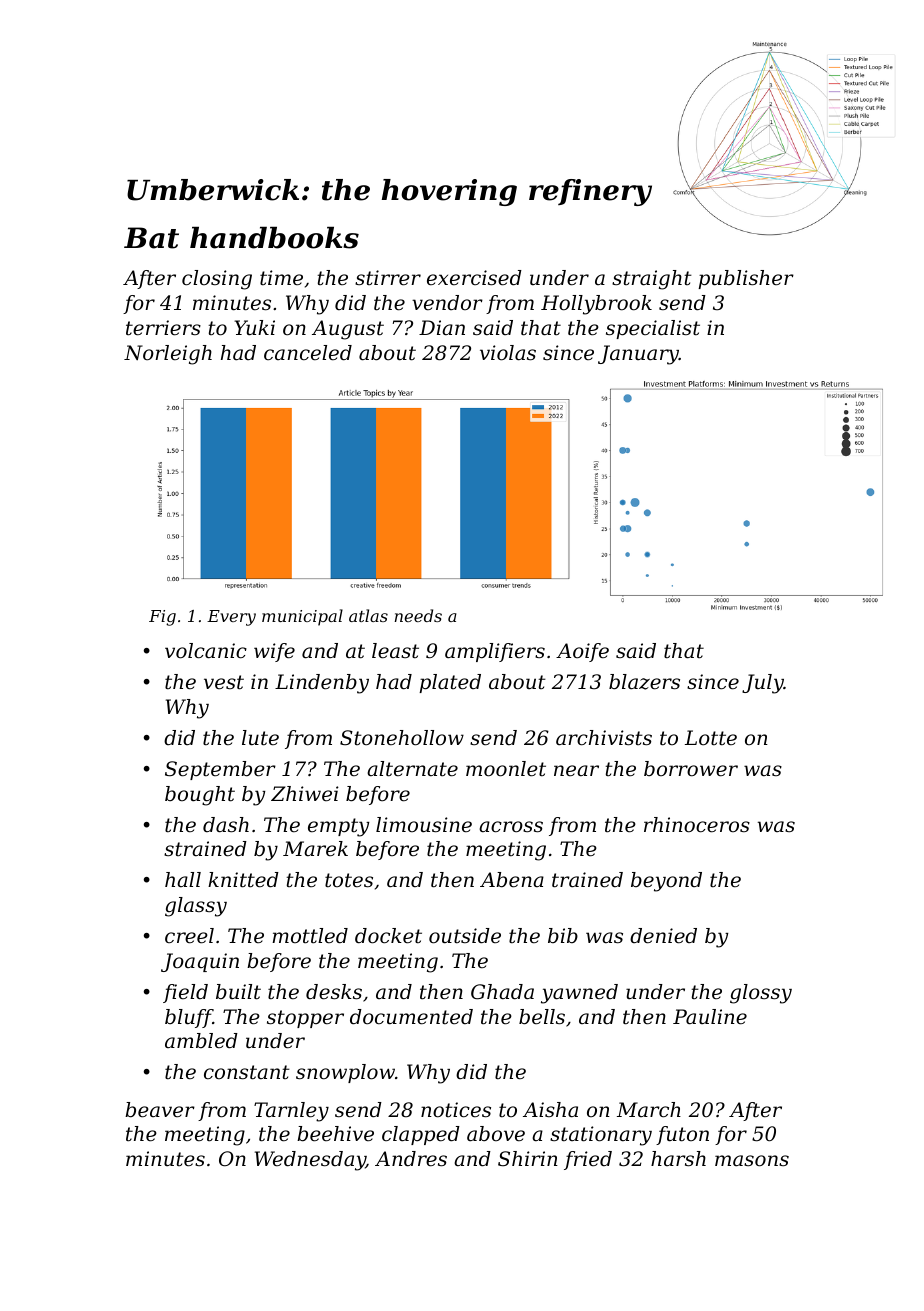  Describe the element at coordinates (746, 279) in the page. I see `publisher` at that location.
